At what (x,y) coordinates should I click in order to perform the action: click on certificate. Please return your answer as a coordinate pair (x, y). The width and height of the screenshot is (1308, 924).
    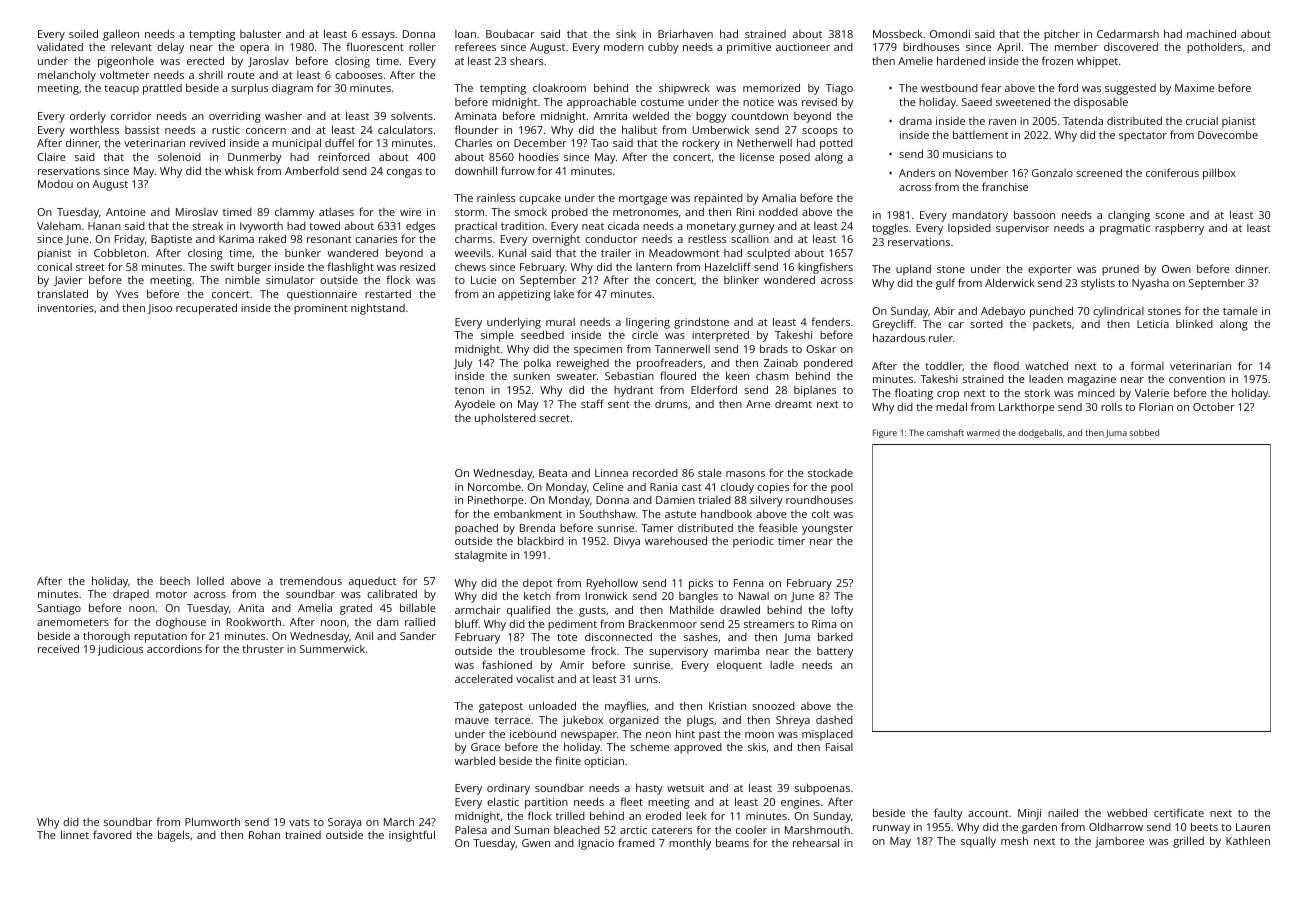
    Looking at the image, I should click on (1179, 812).
